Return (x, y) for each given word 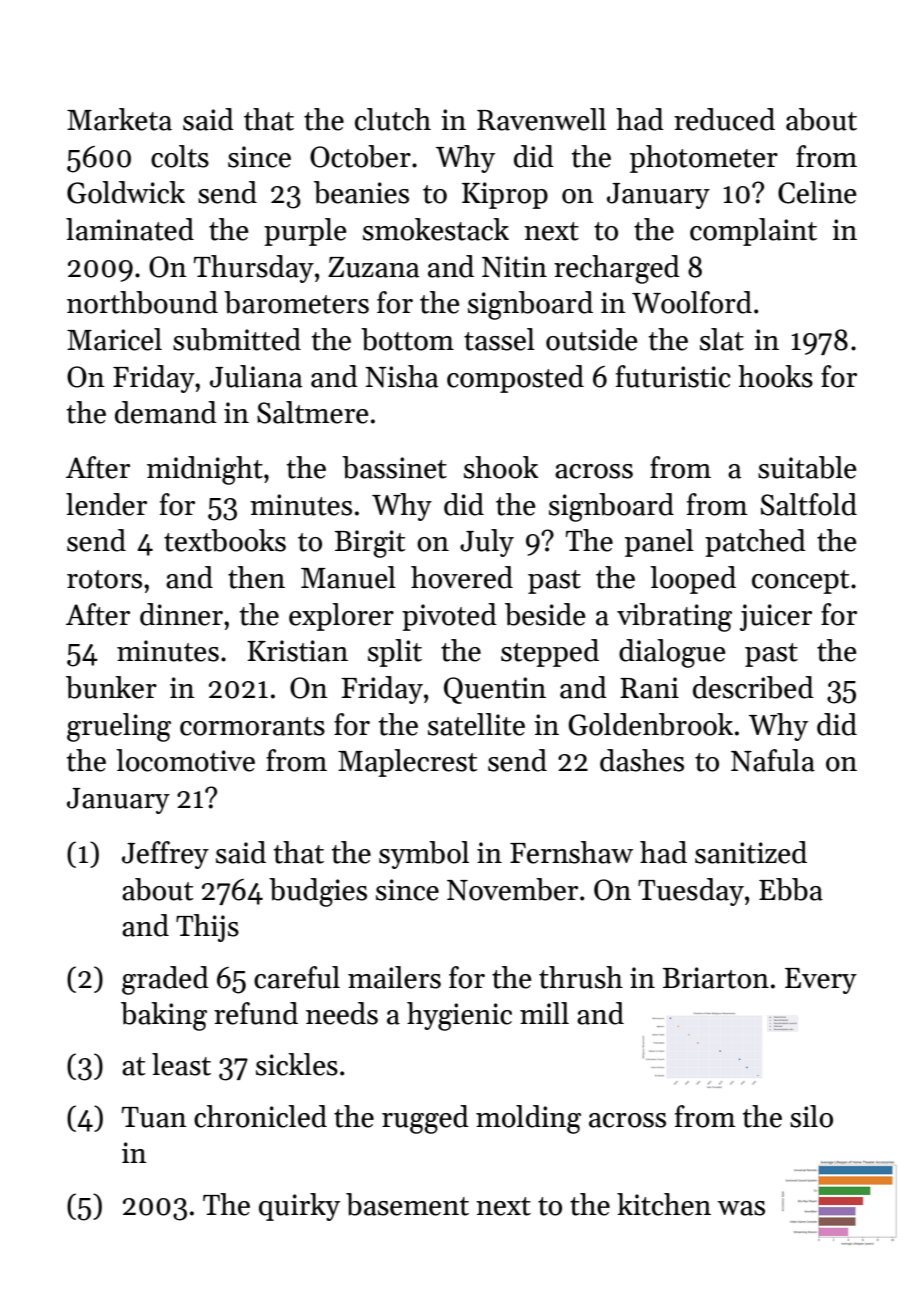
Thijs (207, 928)
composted (515, 379)
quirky (299, 1207)
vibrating (674, 617)
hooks (775, 376)
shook (501, 467)
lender (106, 504)
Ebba (791, 889)
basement (407, 1204)
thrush (581, 977)
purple (305, 232)
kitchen (664, 1204)
